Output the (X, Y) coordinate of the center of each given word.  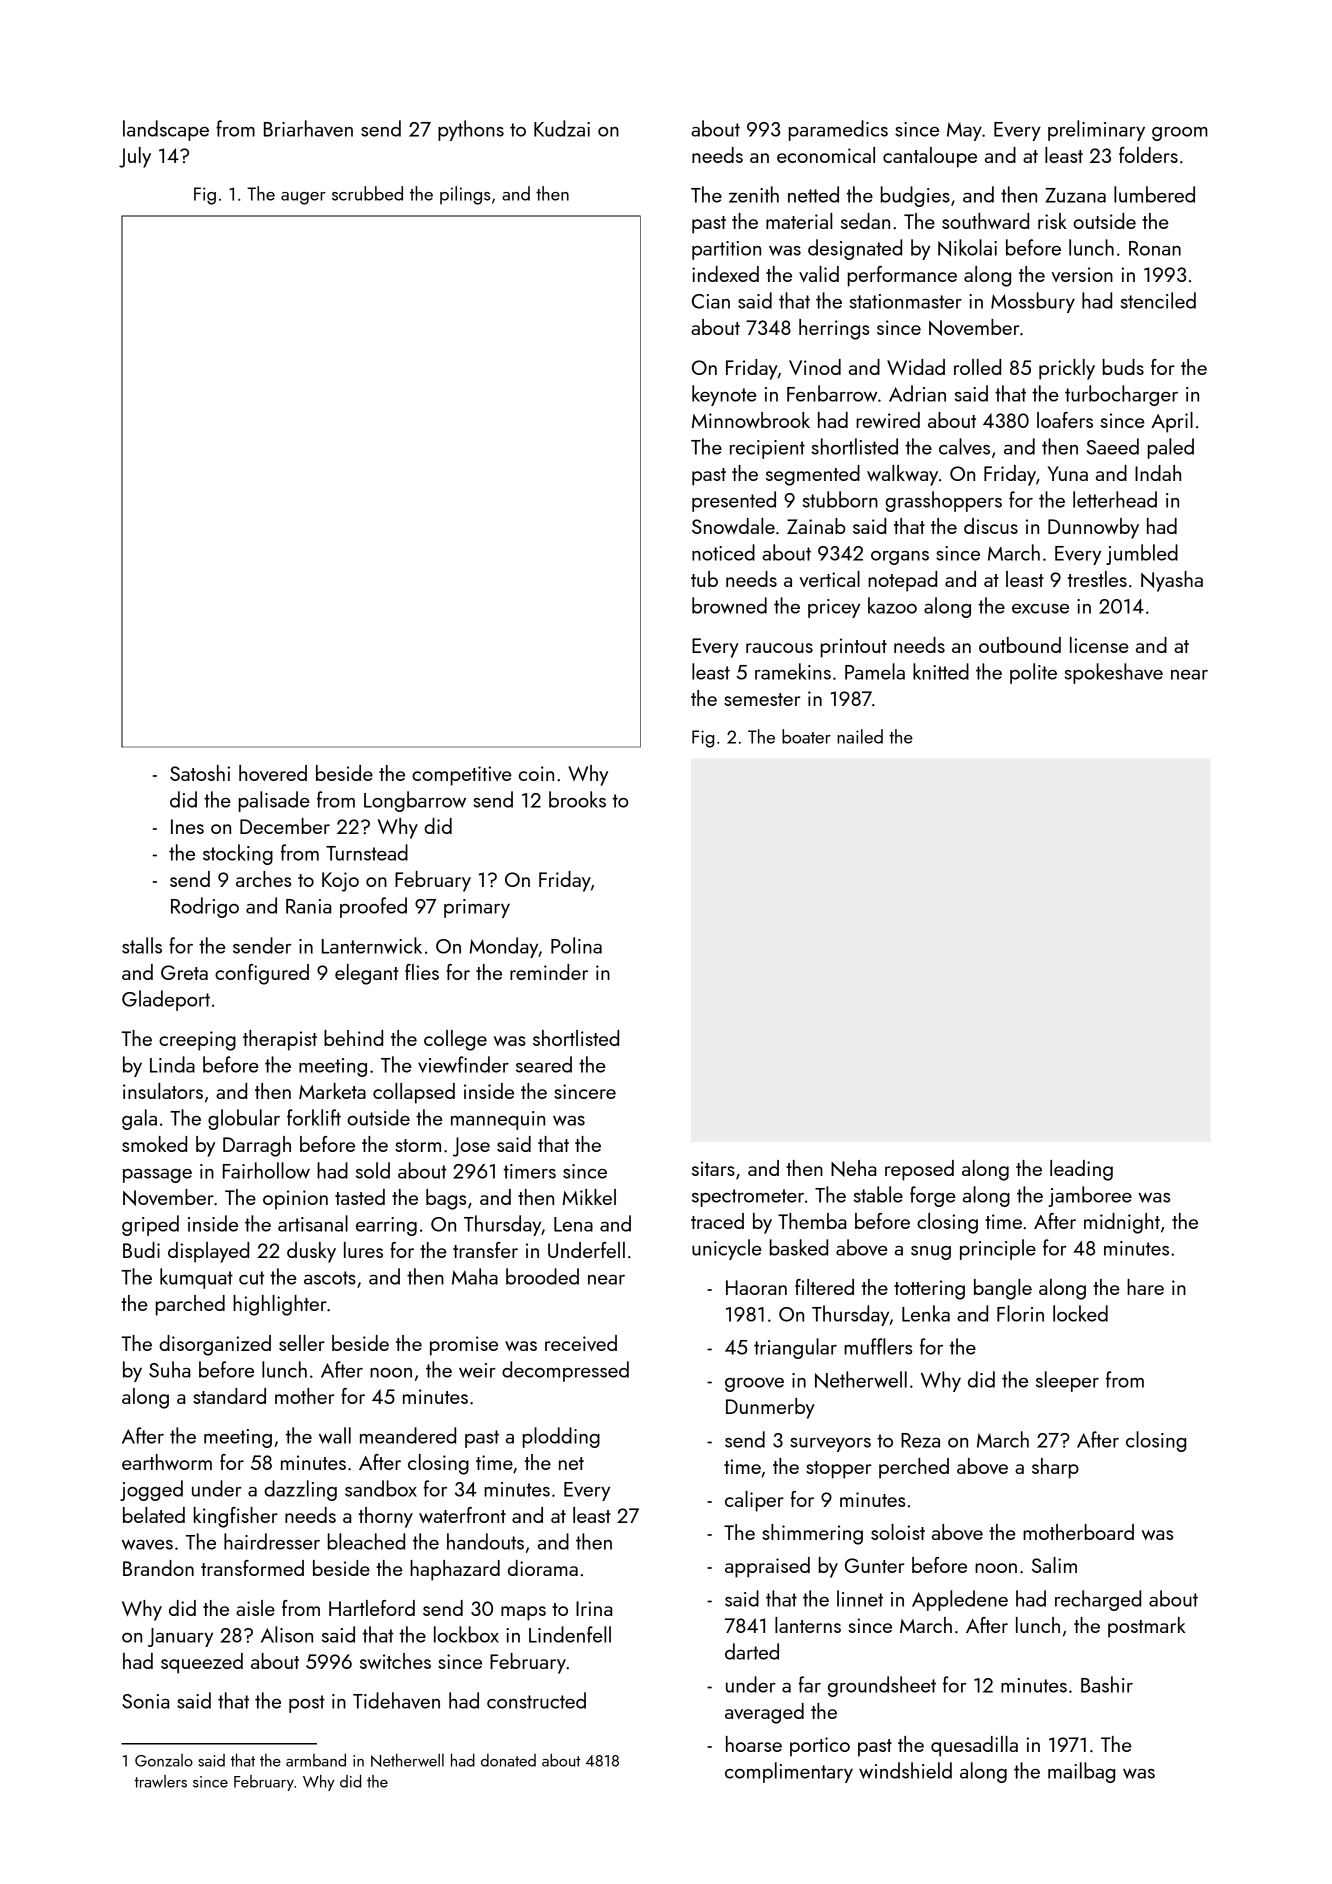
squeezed (202, 1663)
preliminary (1096, 130)
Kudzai (562, 128)
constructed (536, 1700)
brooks (577, 799)
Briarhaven (308, 128)
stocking (238, 854)
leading (1081, 1170)
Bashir (1107, 1684)
